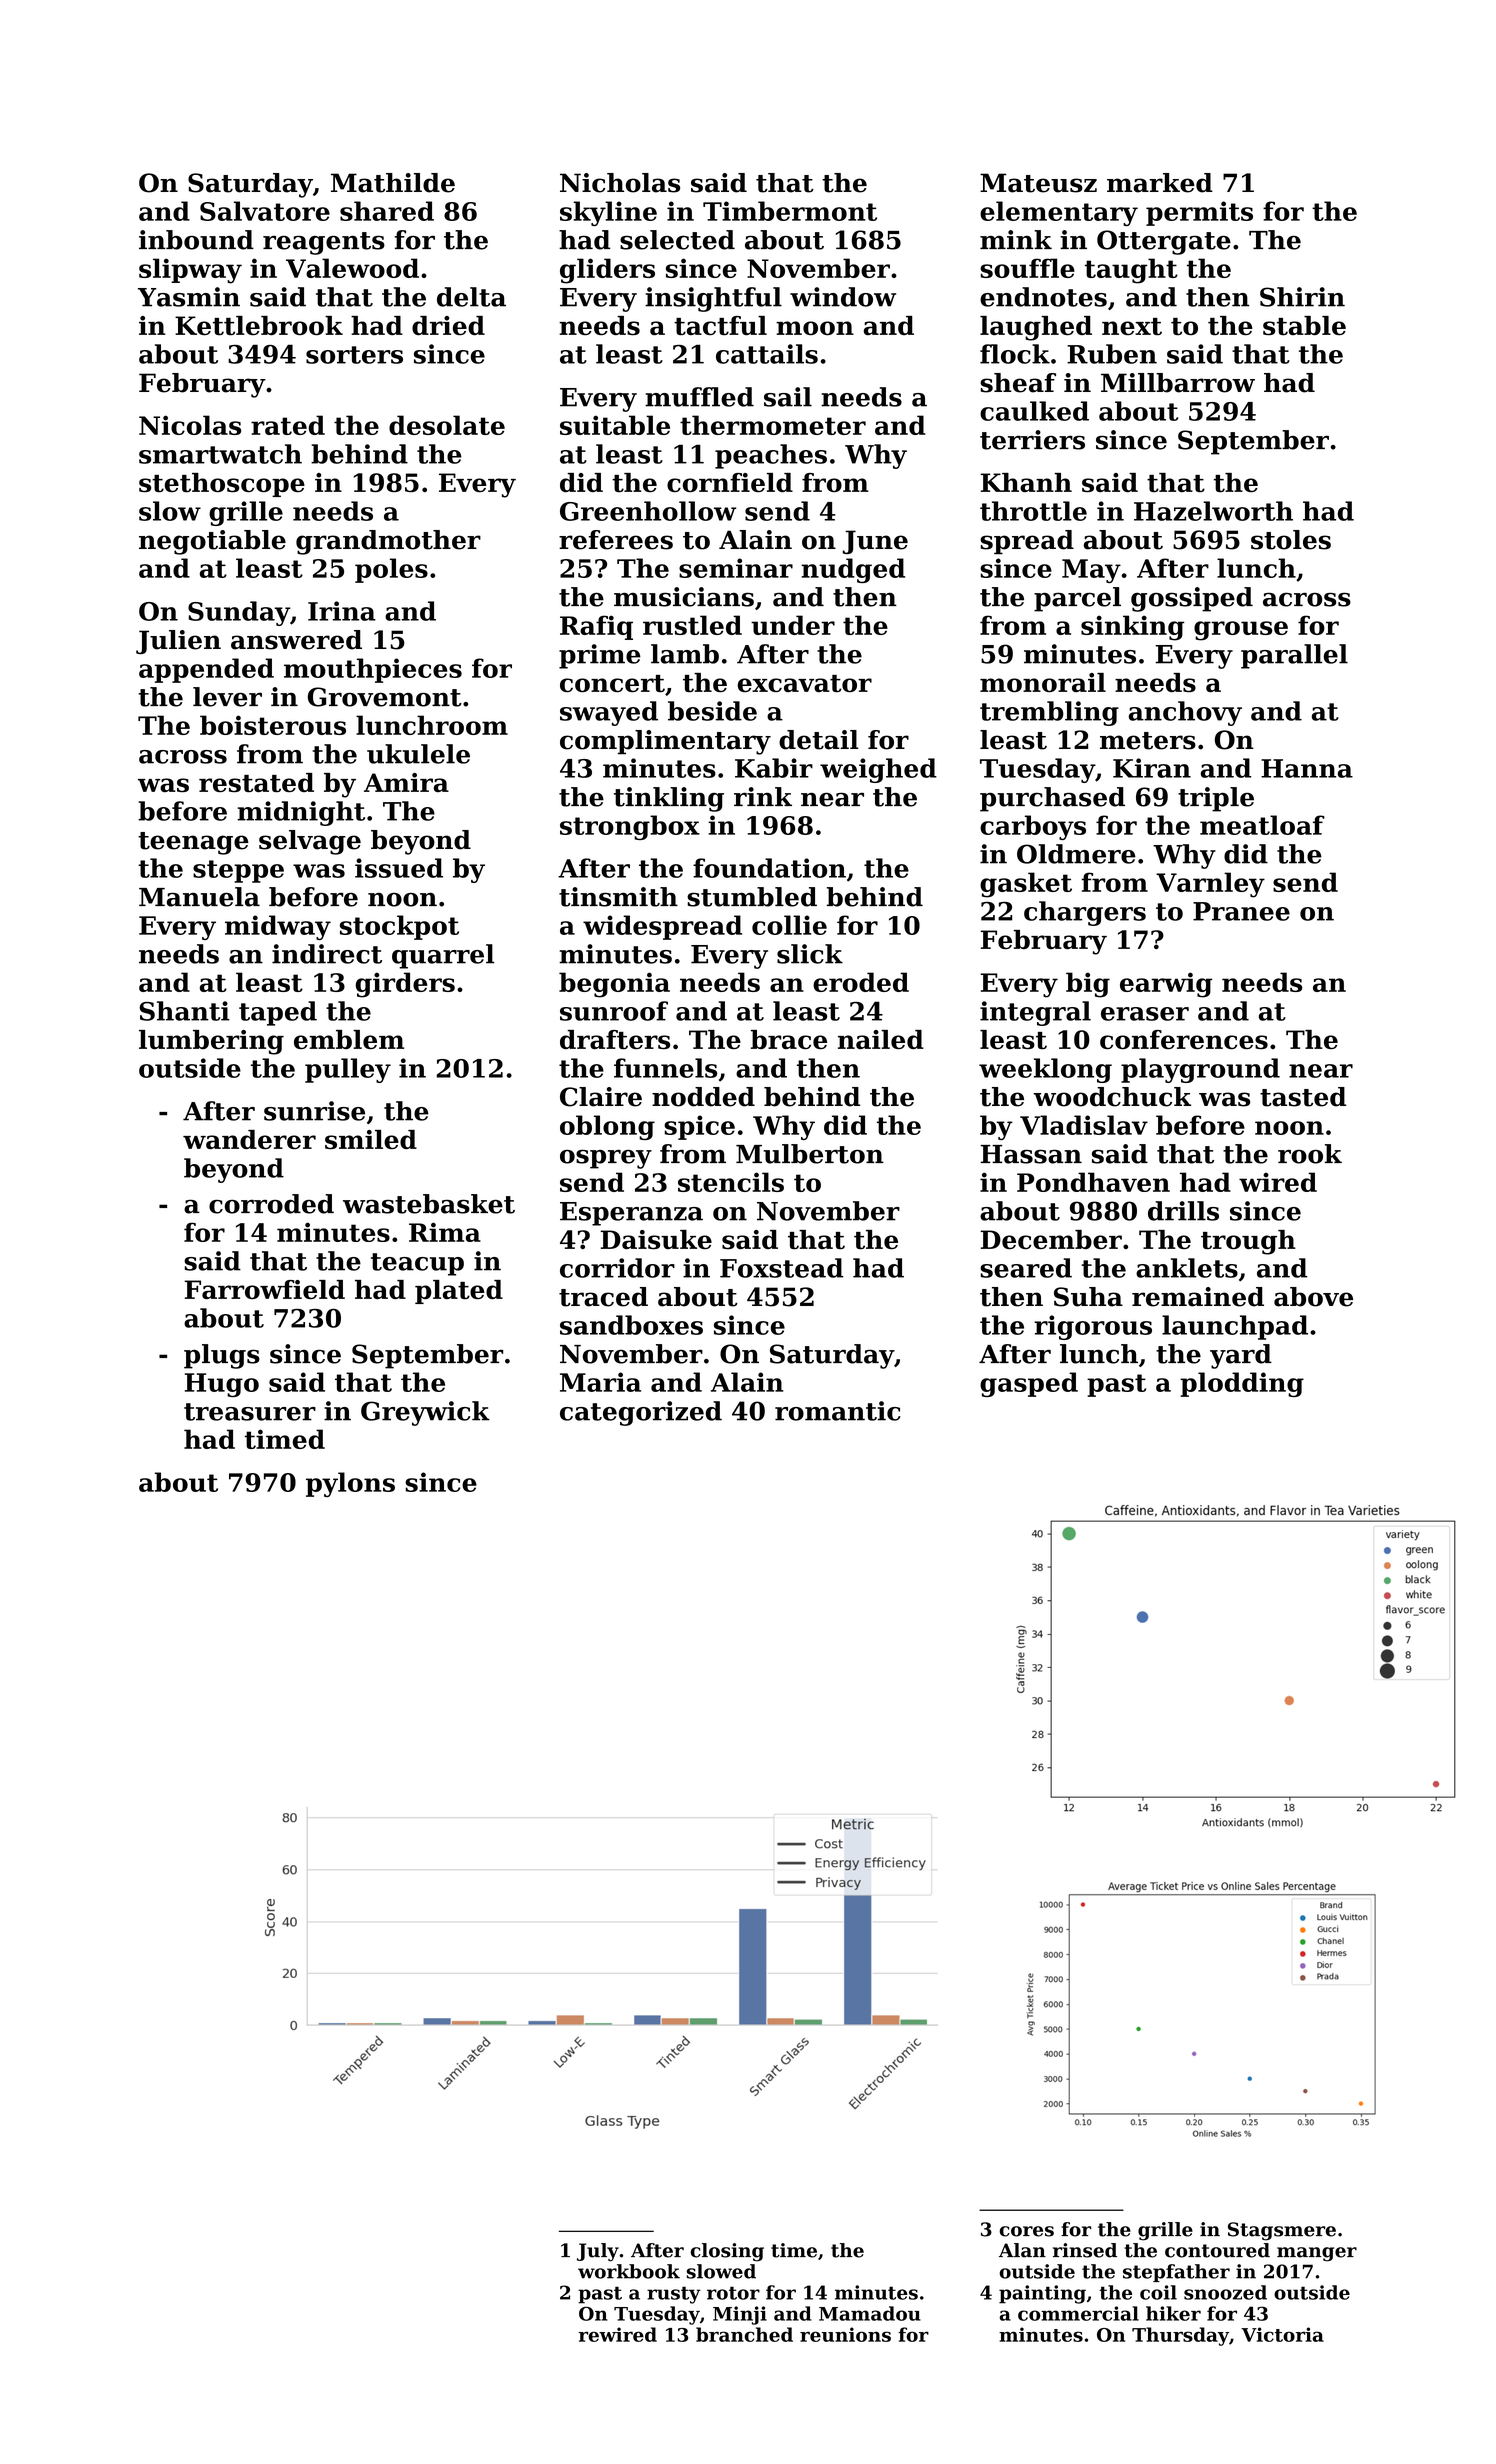 The width and height of the screenshot is (1496, 2464). I want to click on plodding, so click(1242, 1384).
